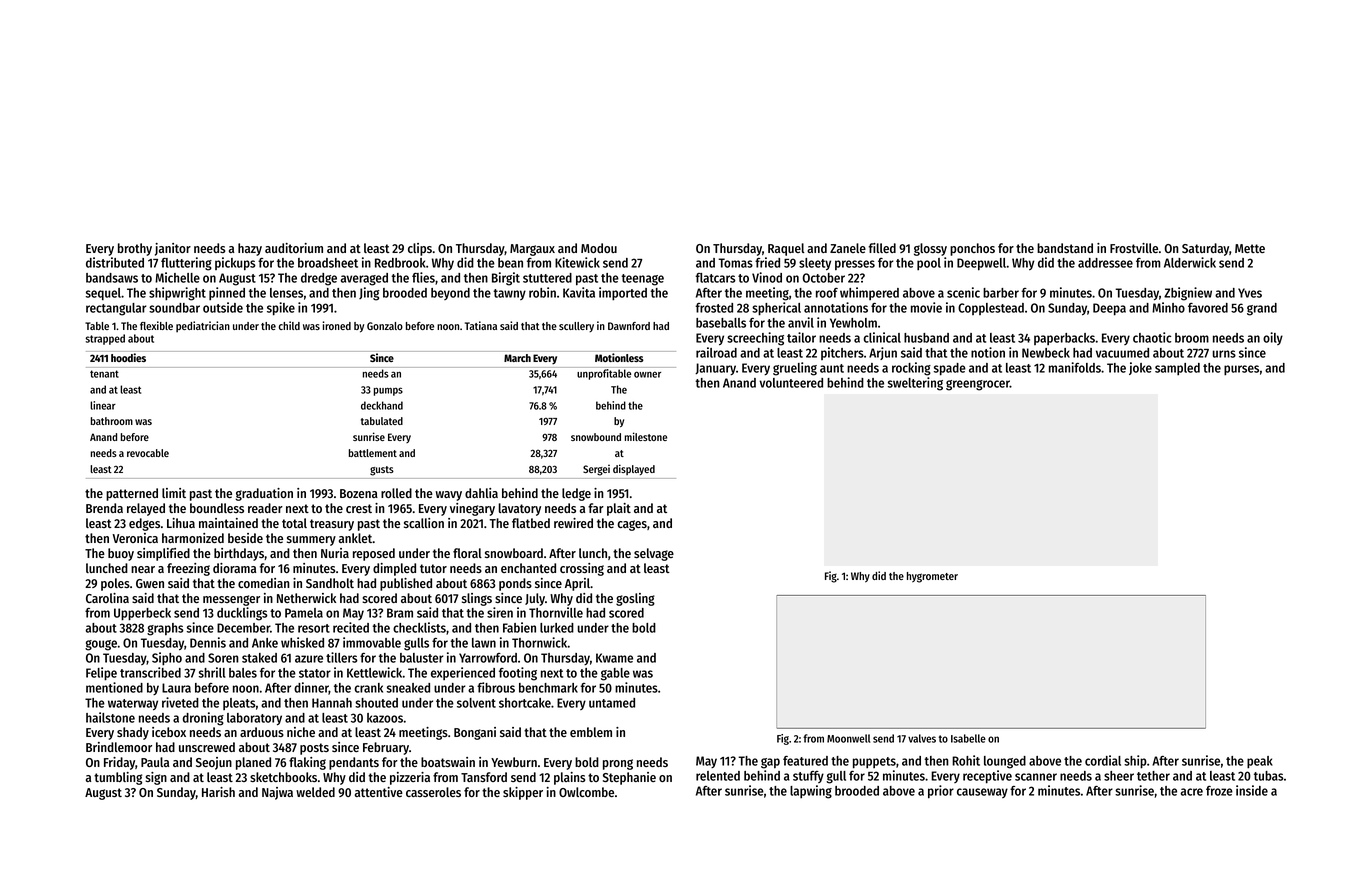  Describe the element at coordinates (635, 599) in the page. I see `gosling` at that location.
